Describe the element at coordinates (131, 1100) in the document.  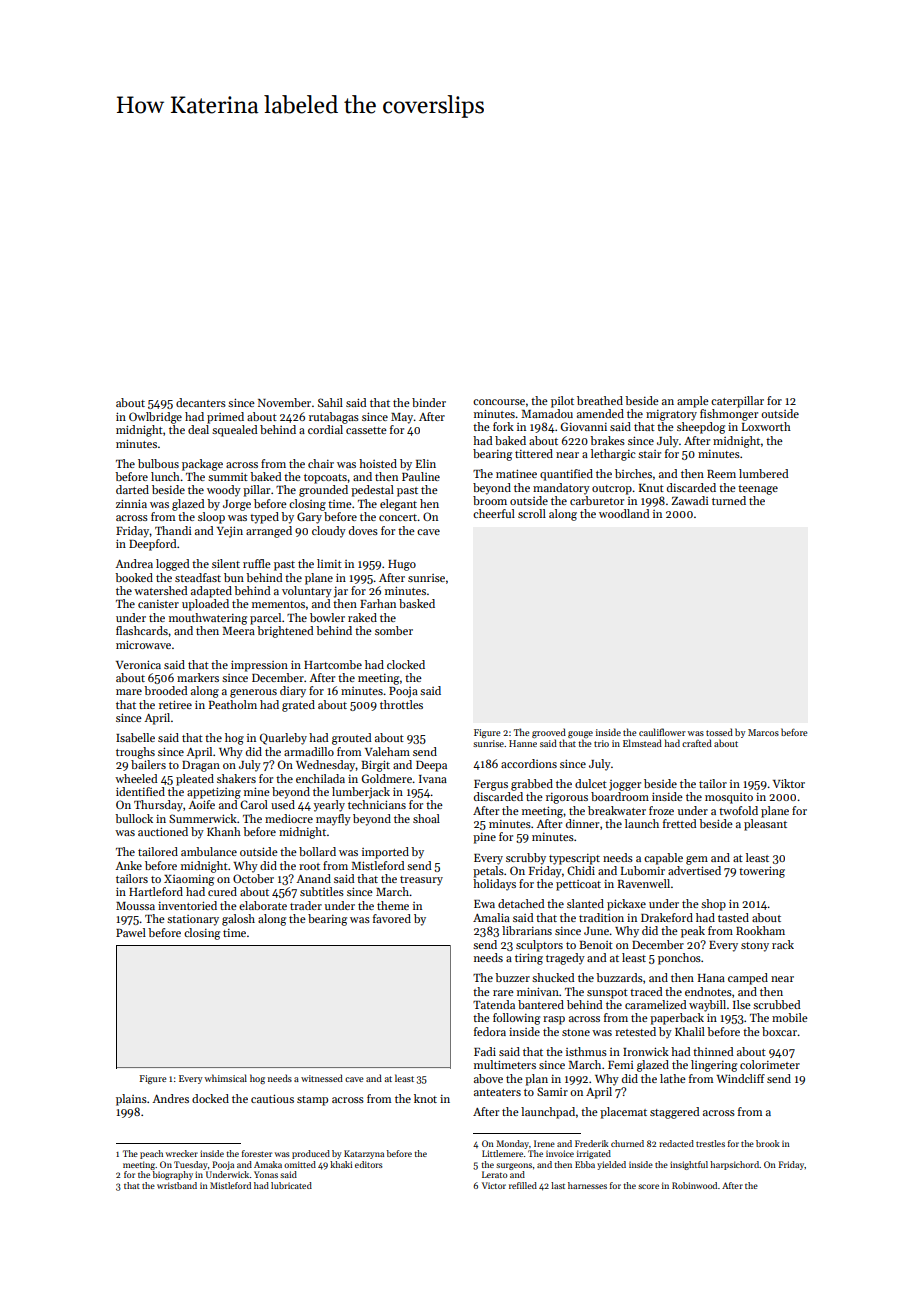
I see `plains` at that location.
